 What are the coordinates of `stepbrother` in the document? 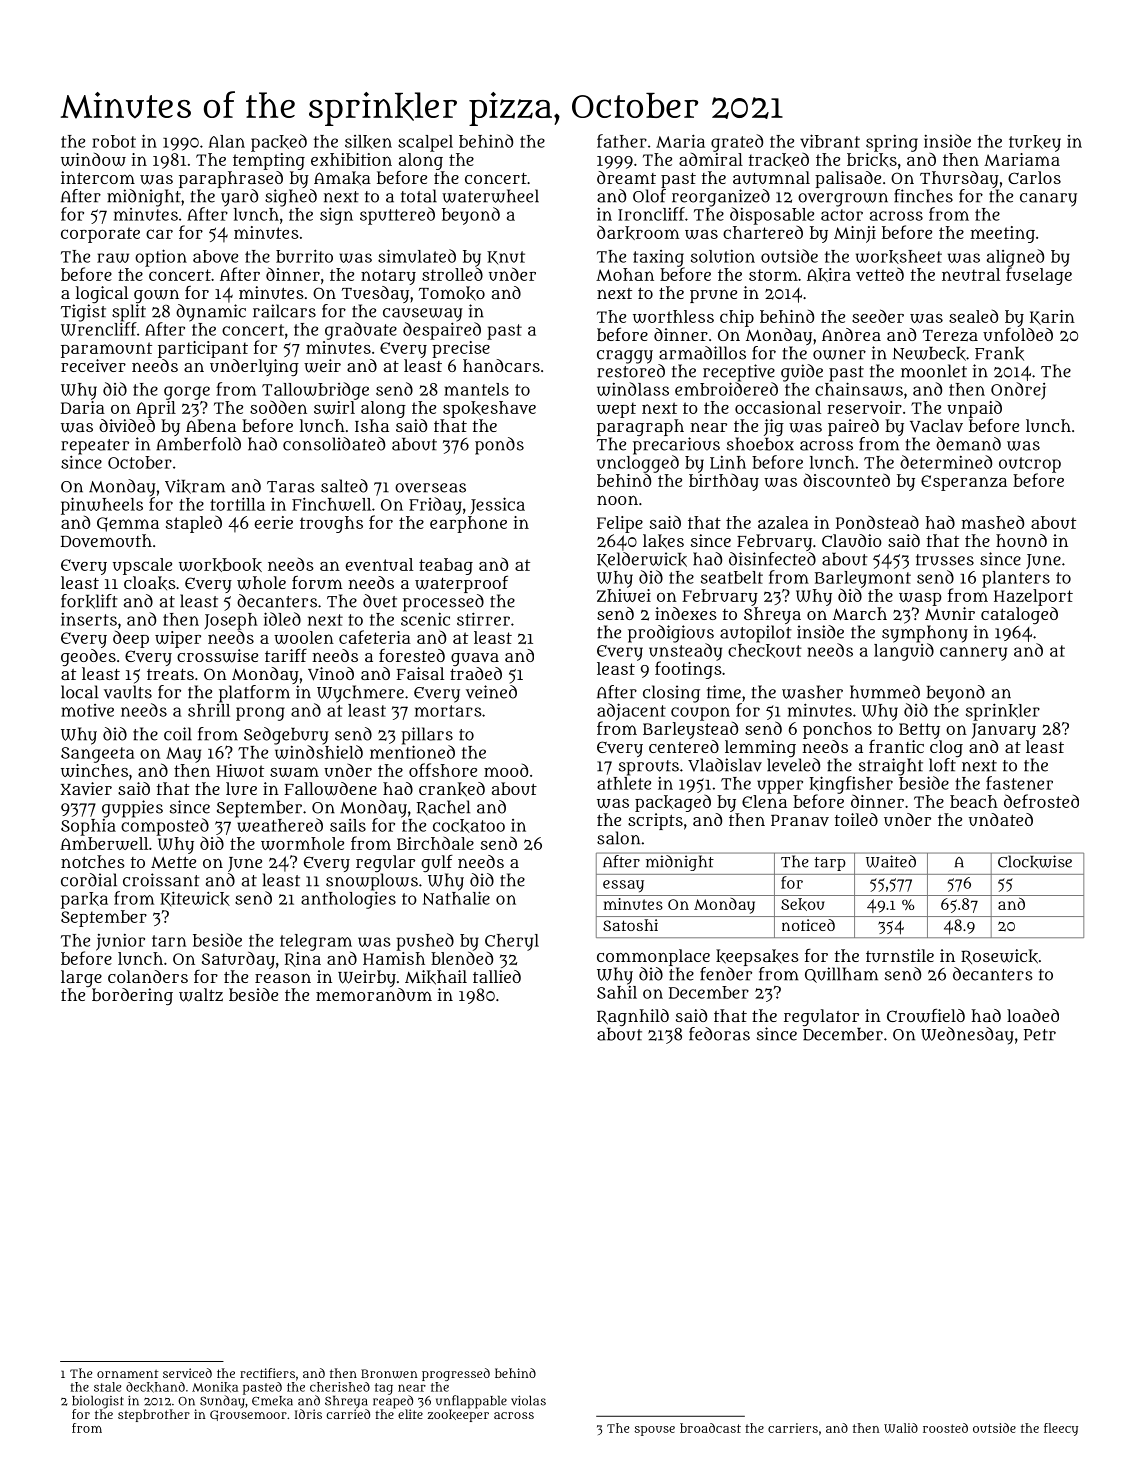 It's located at (154, 1415).
